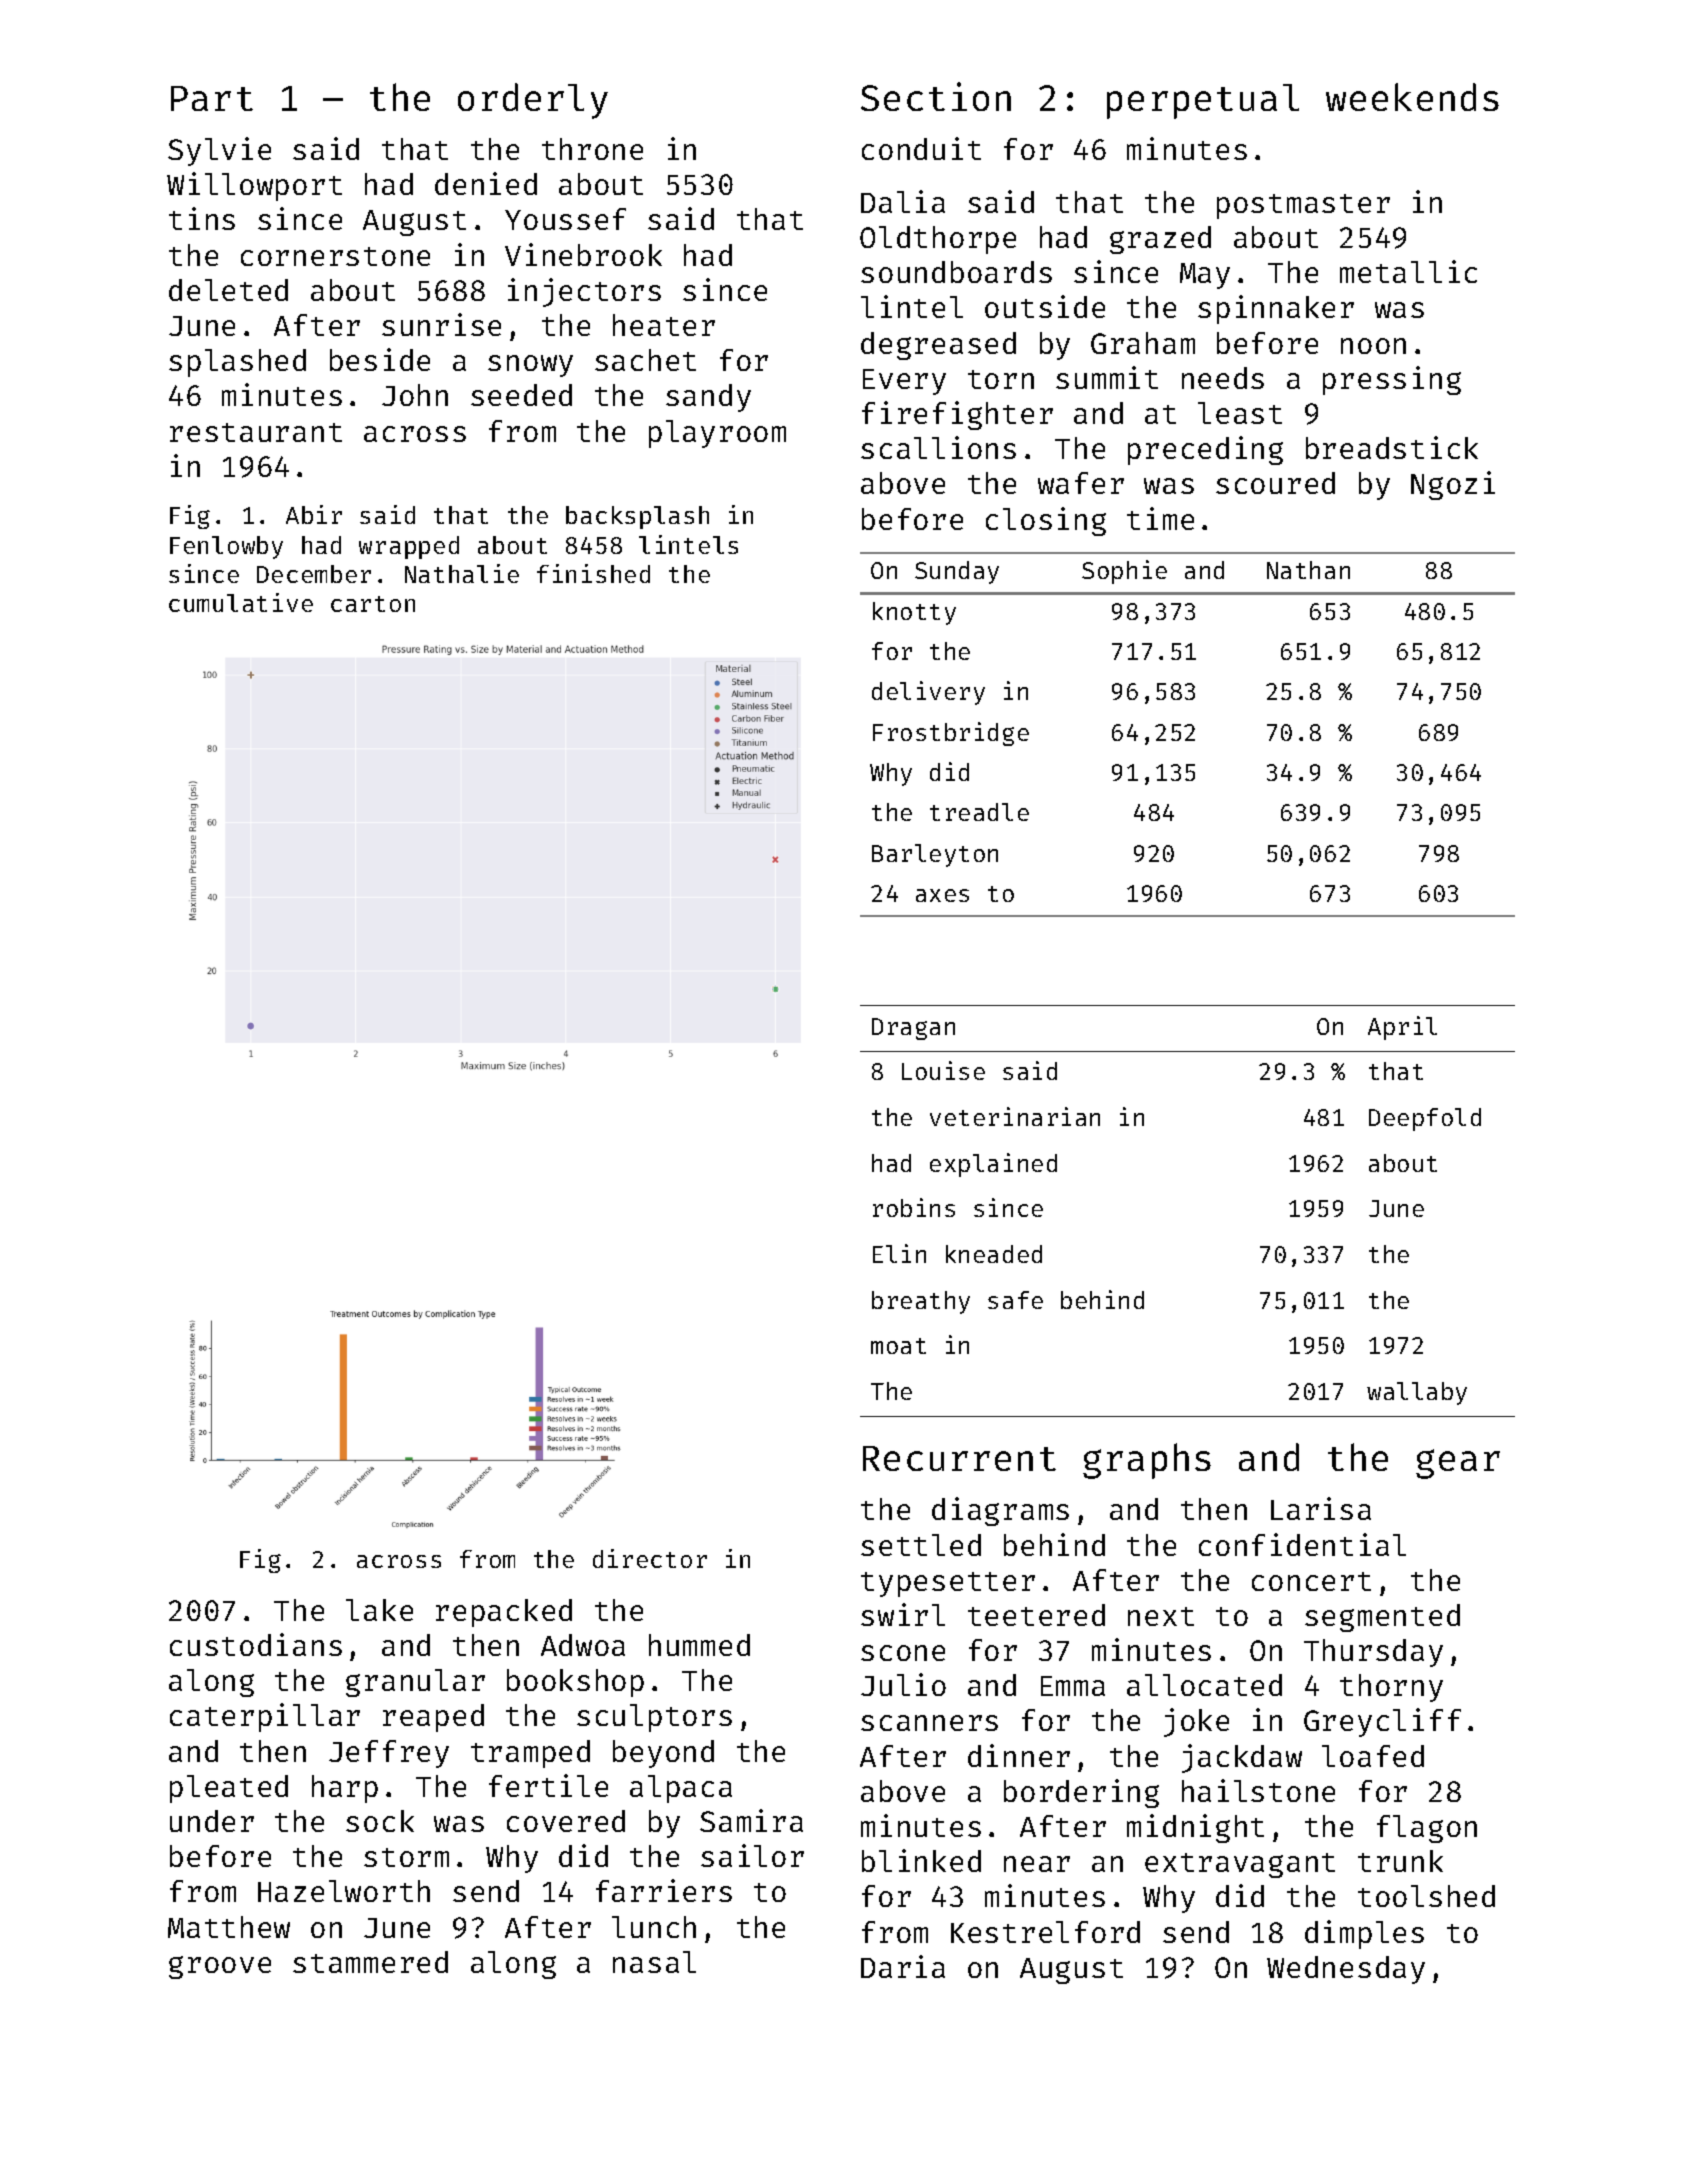 This image has height=2178, width=1683. Describe the element at coordinates (1015, 1116) in the image. I see `veterinarian` at that location.
